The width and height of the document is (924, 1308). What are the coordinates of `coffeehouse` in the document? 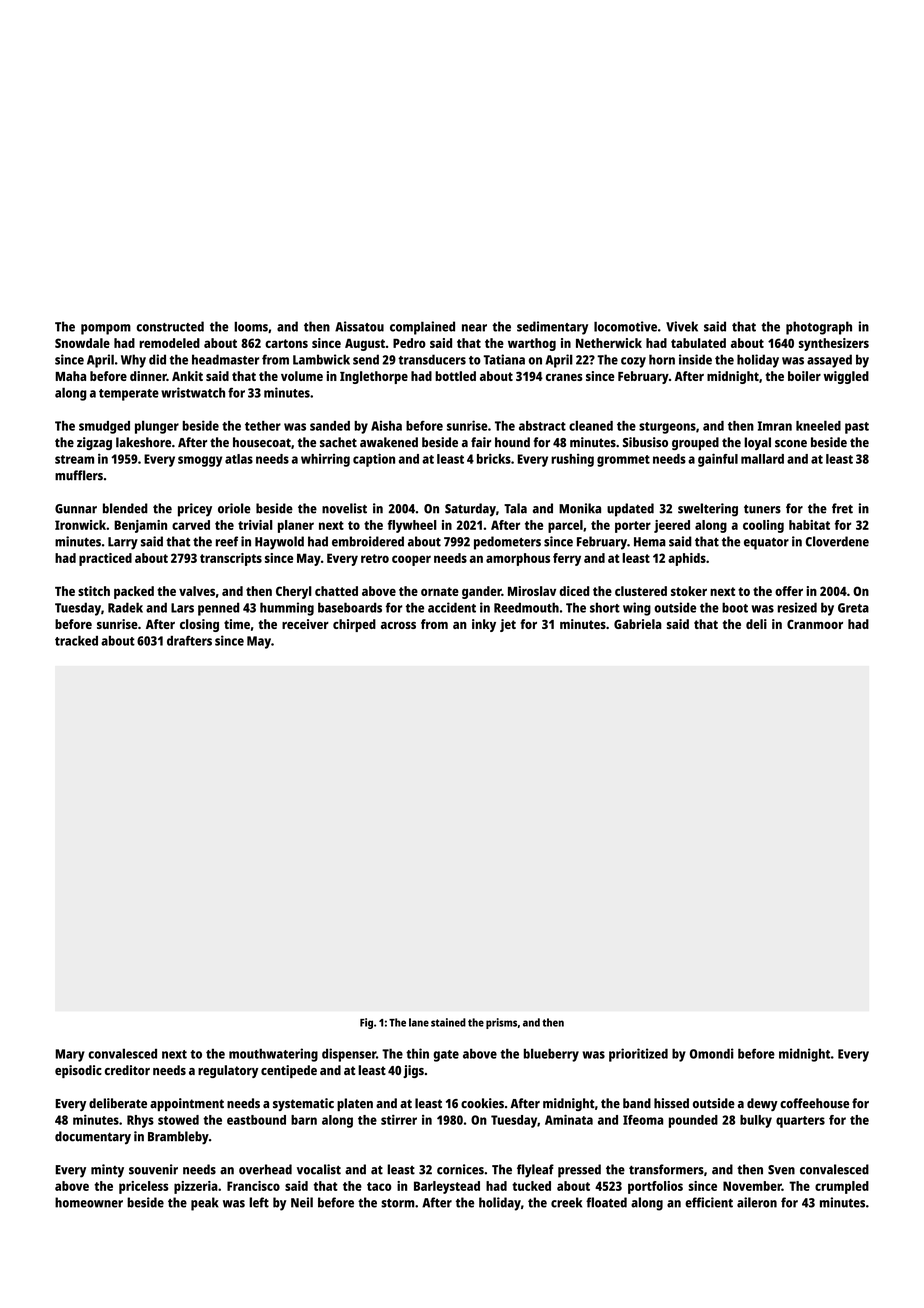 It's located at (814, 1103).
